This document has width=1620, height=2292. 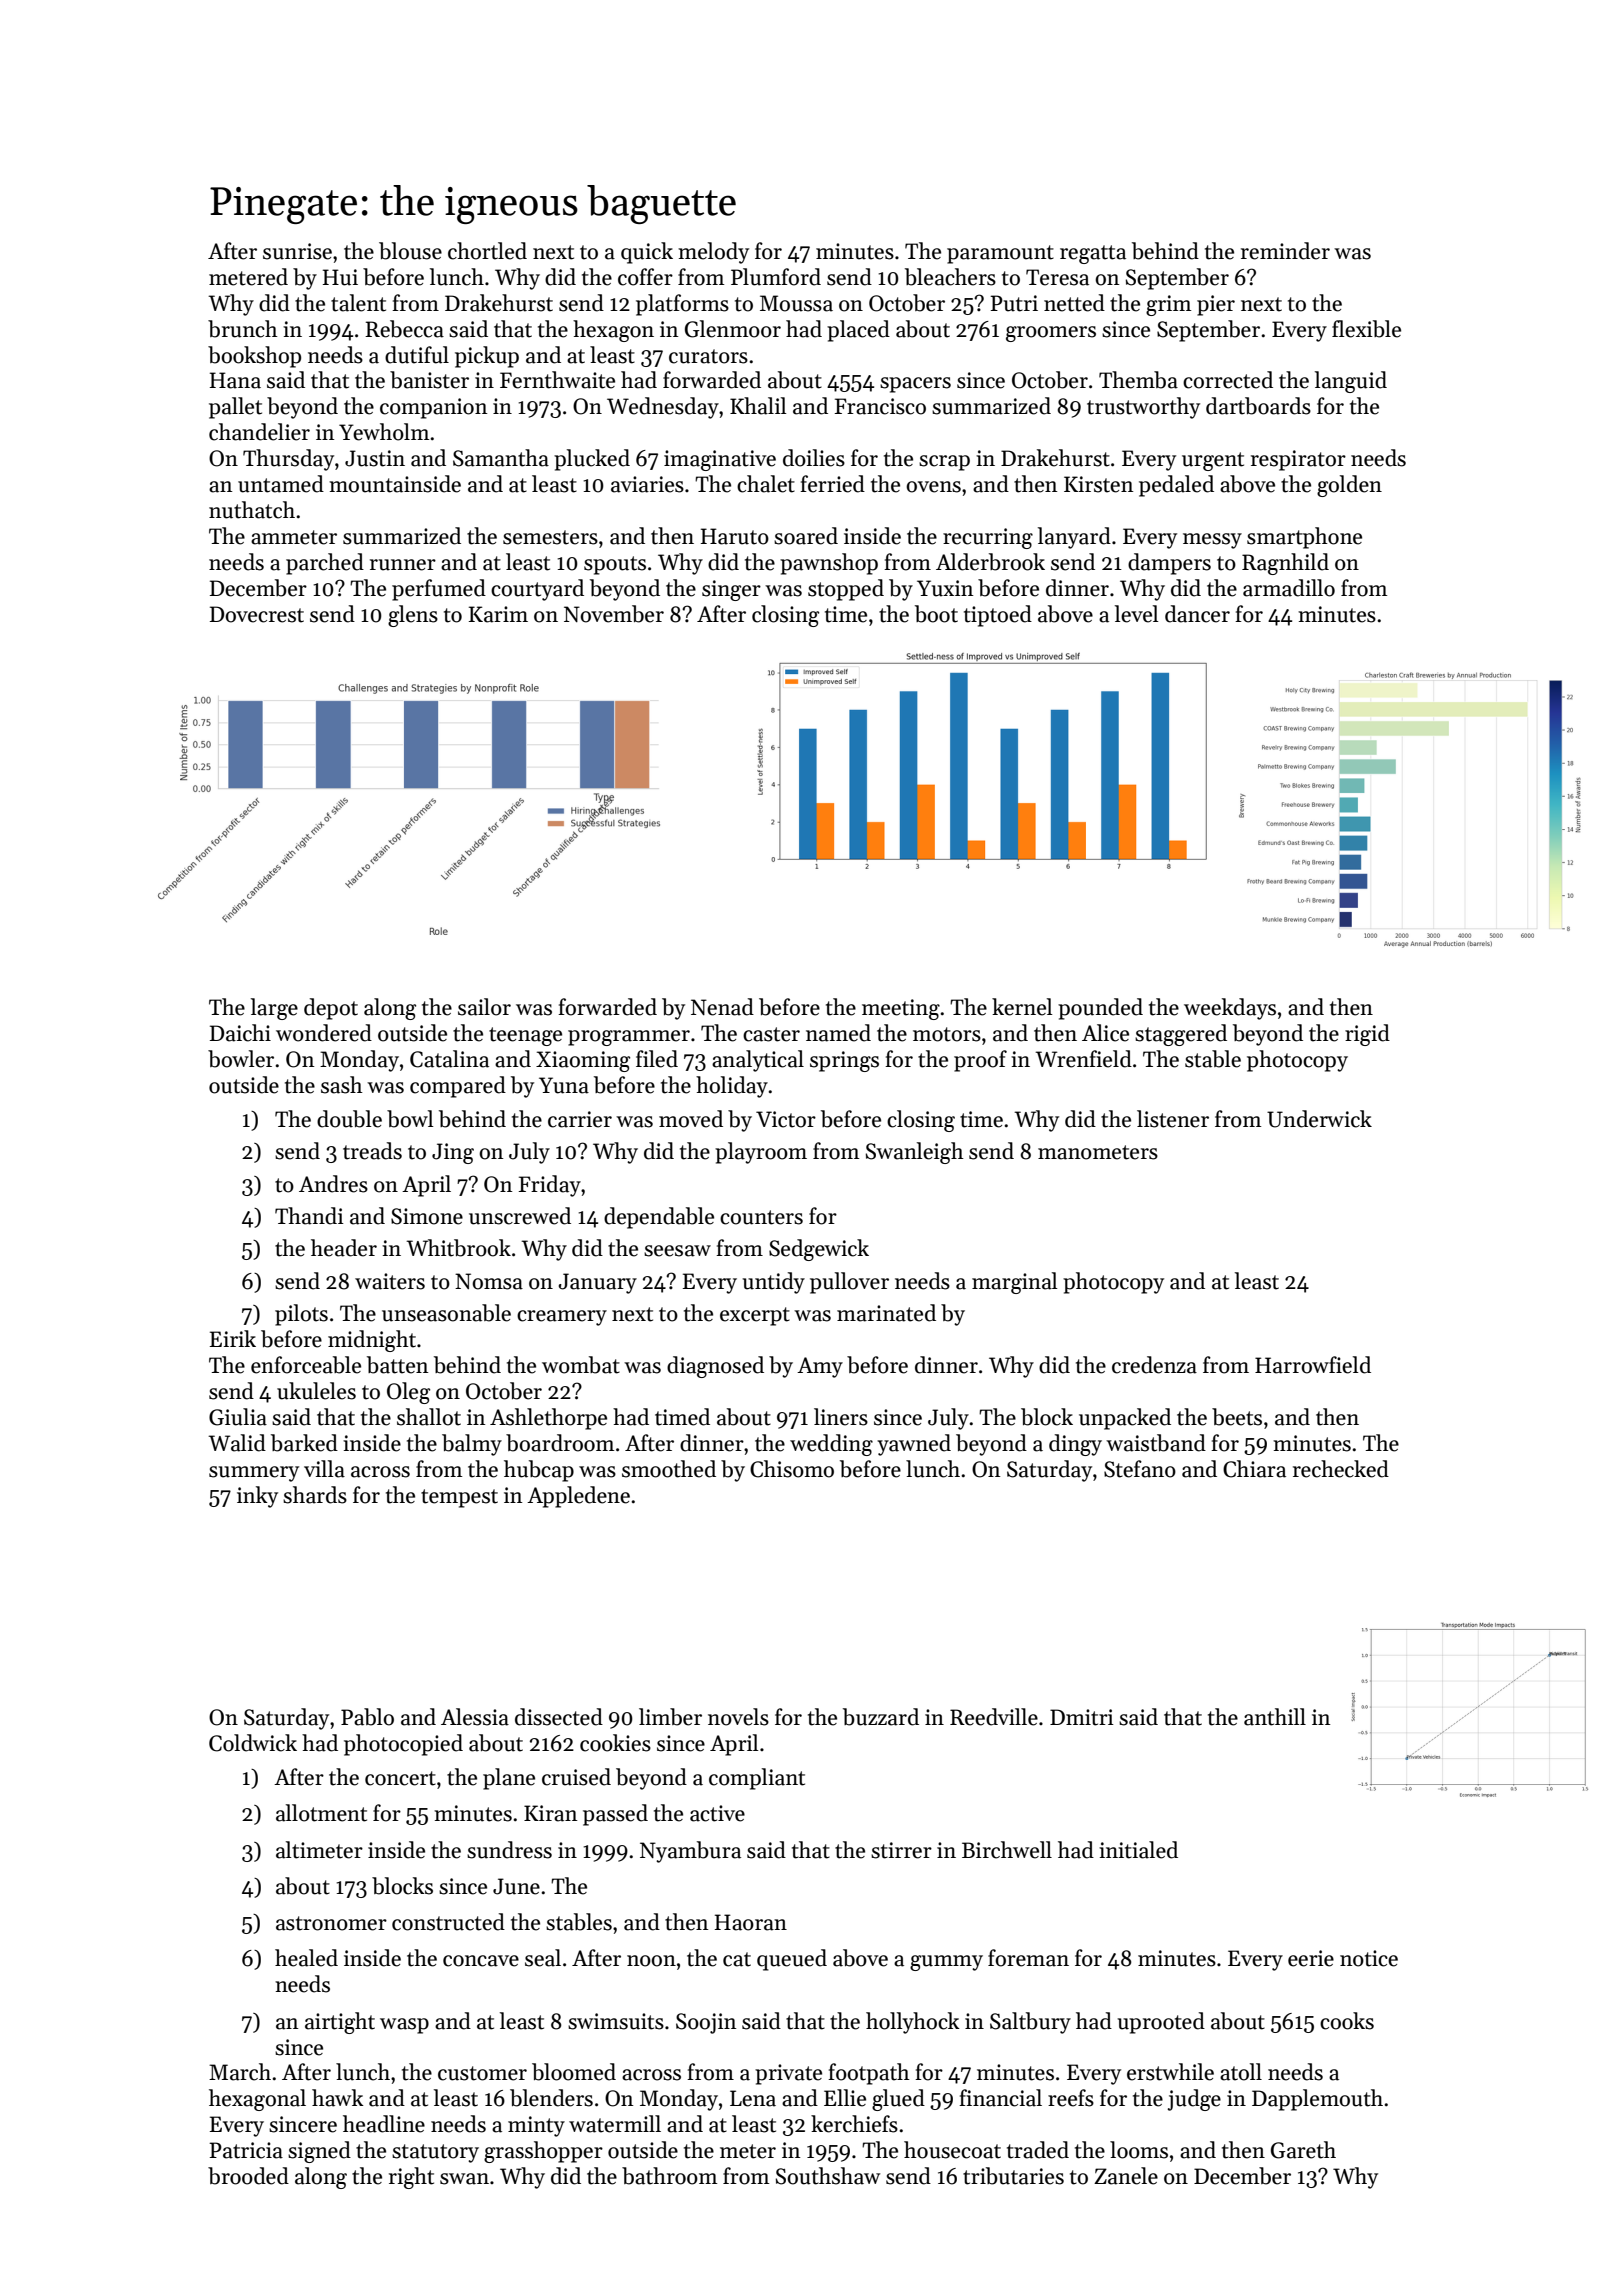 What do you see at coordinates (669, 2176) in the document?
I see `bathroom` at bounding box center [669, 2176].
